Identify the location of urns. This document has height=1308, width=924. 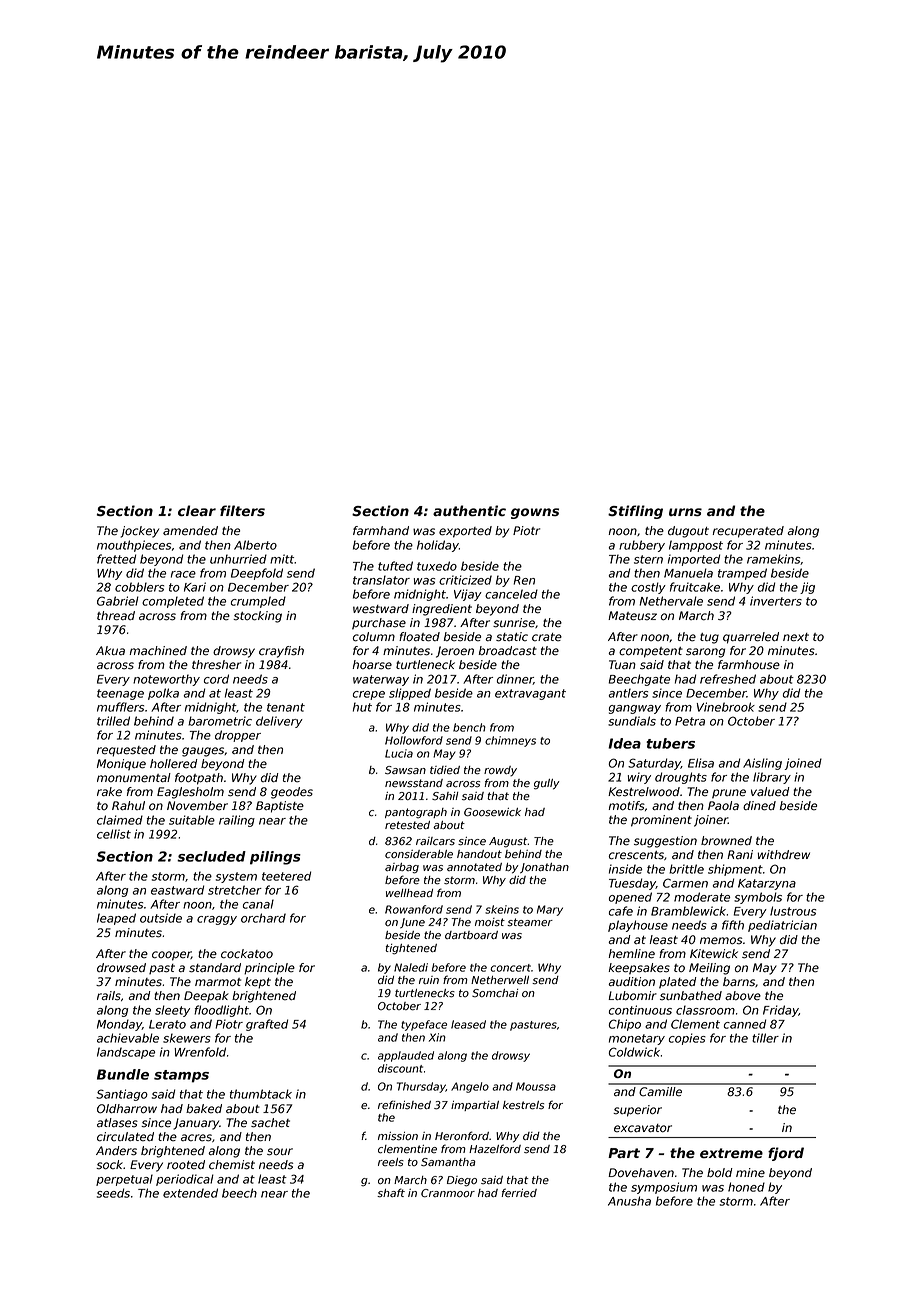
(685, 512).
